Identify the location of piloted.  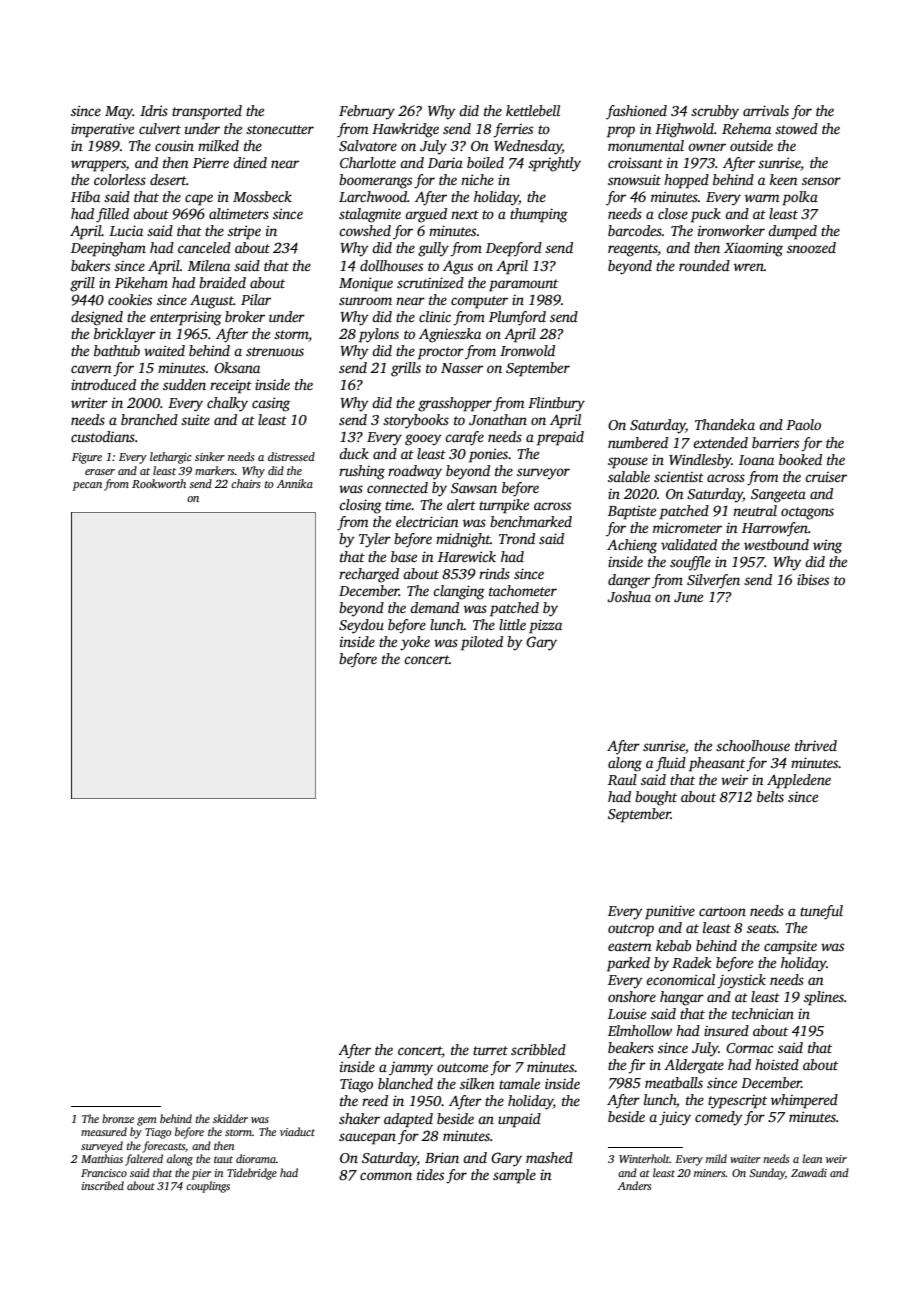
(482, 643).
